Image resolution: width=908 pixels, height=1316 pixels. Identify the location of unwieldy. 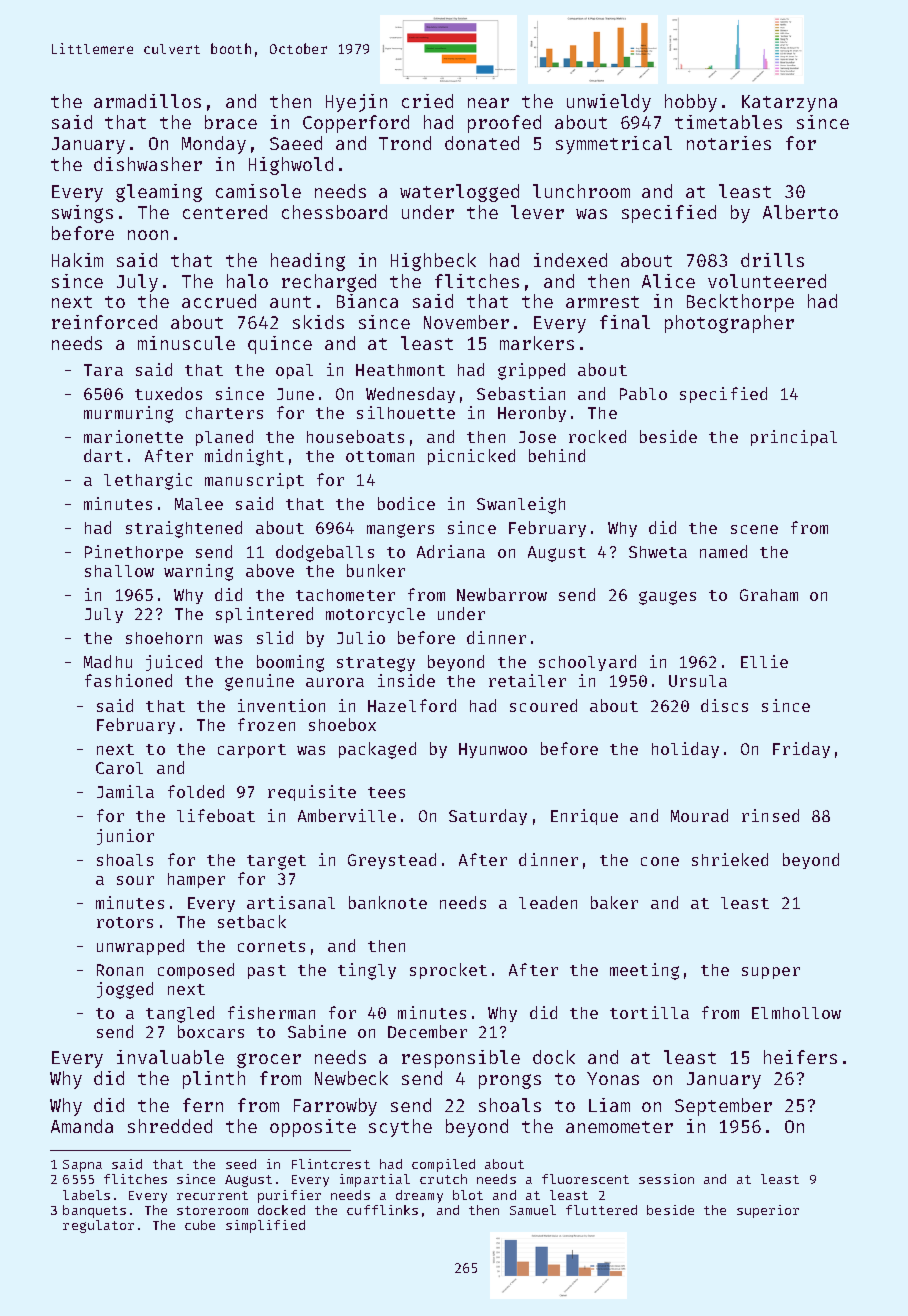
(609, 103).
